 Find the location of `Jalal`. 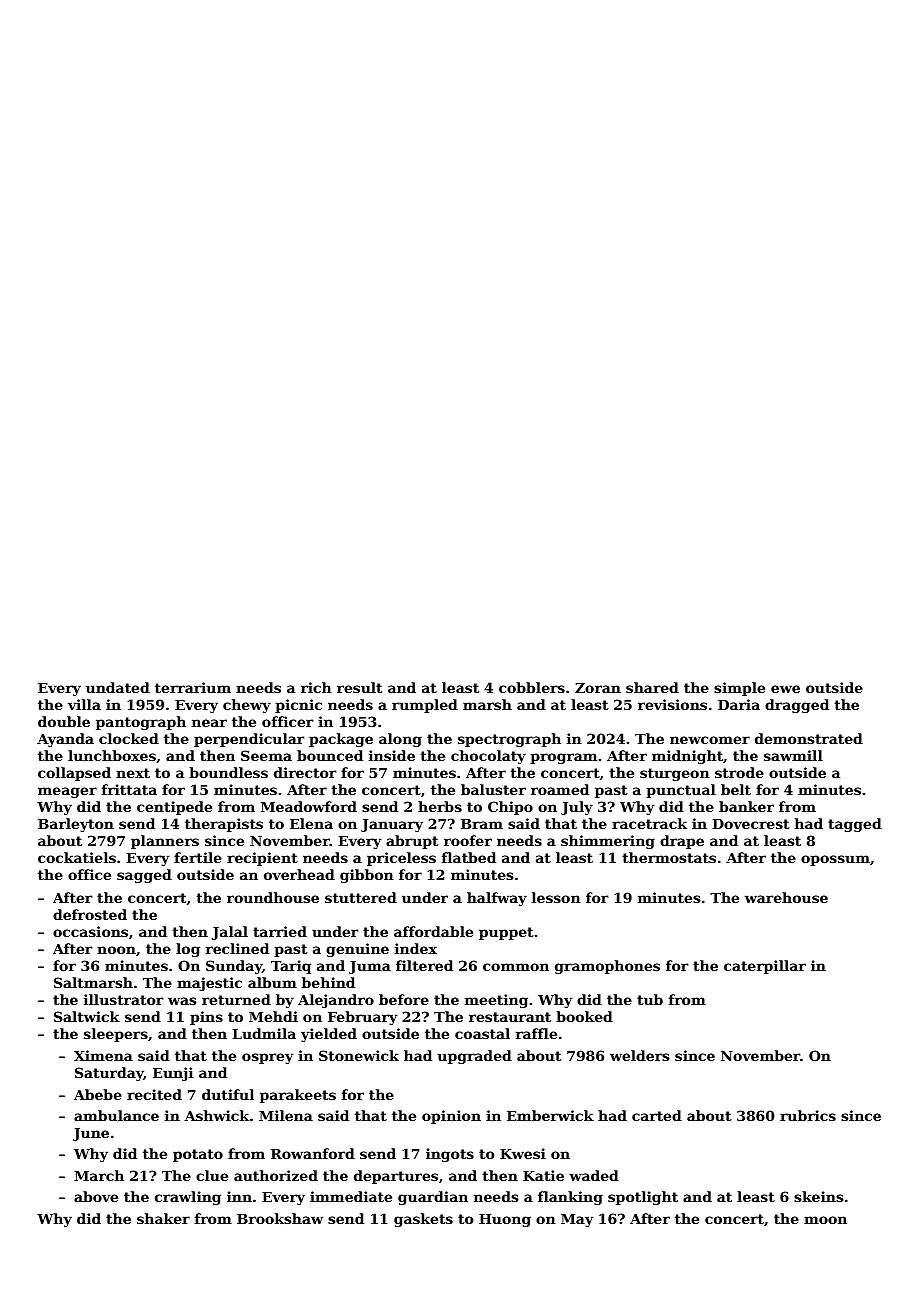

Jalal is located at coordinates (229, 933).
